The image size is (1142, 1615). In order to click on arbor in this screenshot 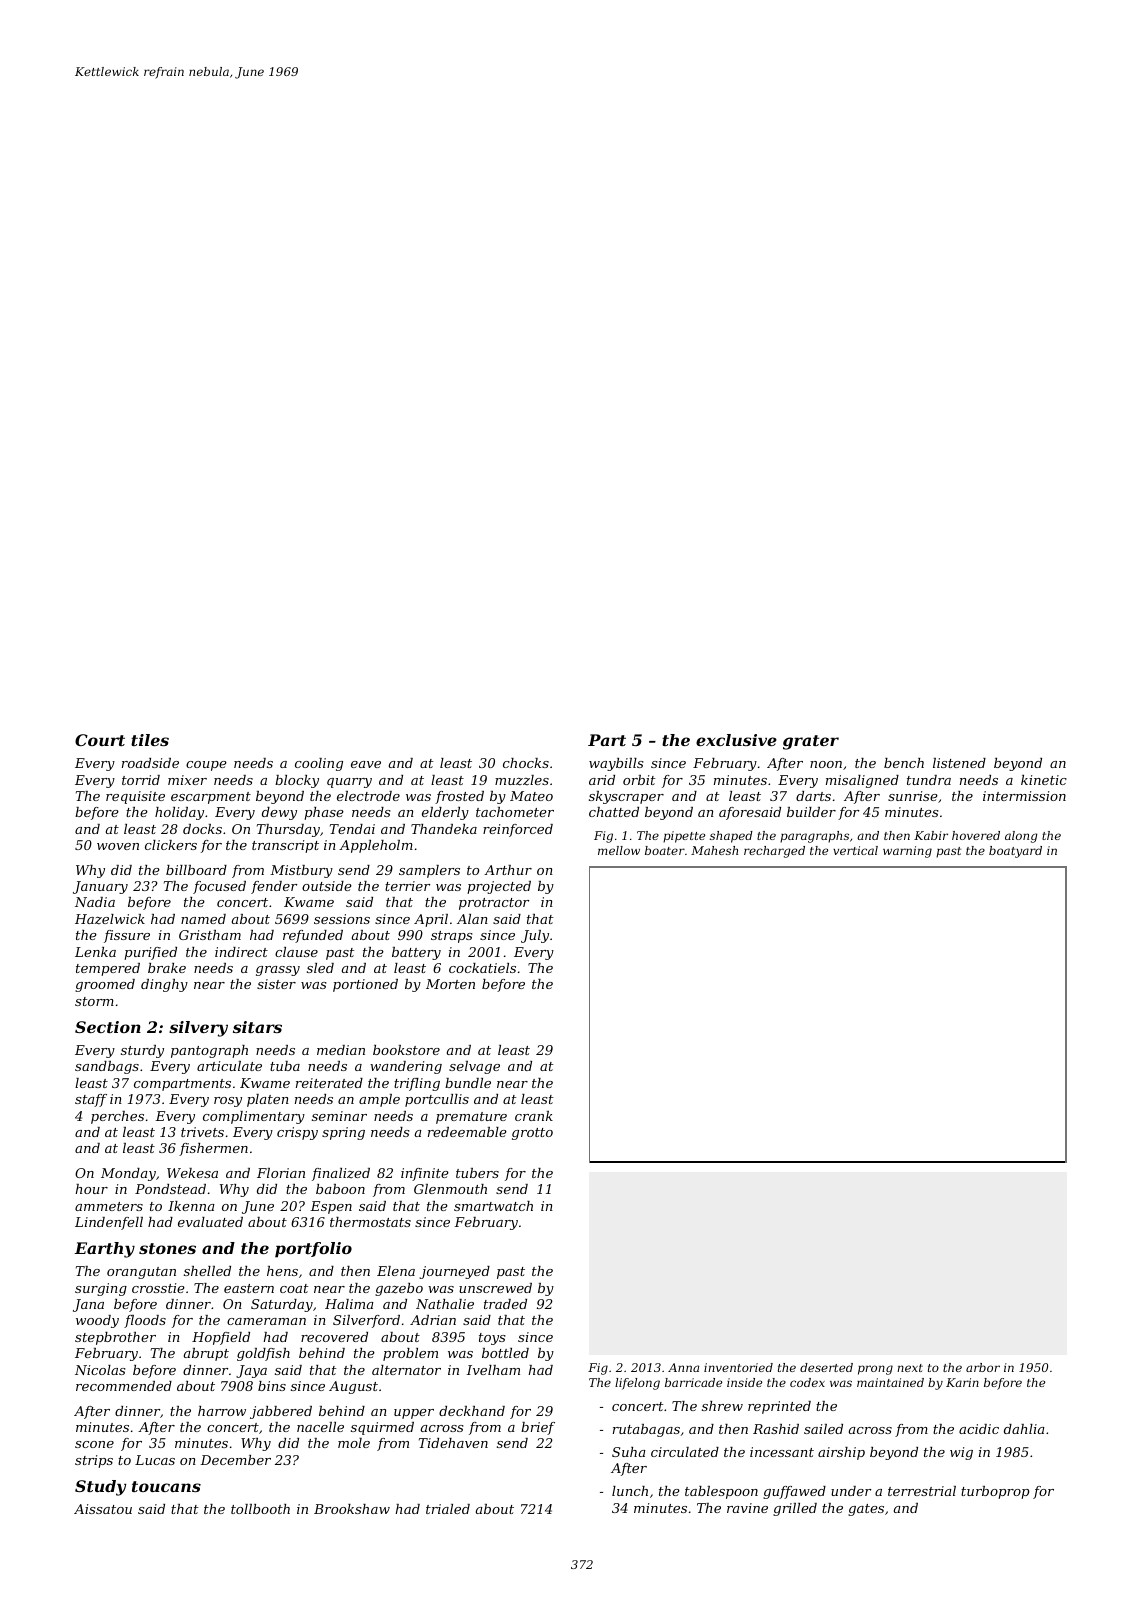, I will do `click(983, 1367)`.
